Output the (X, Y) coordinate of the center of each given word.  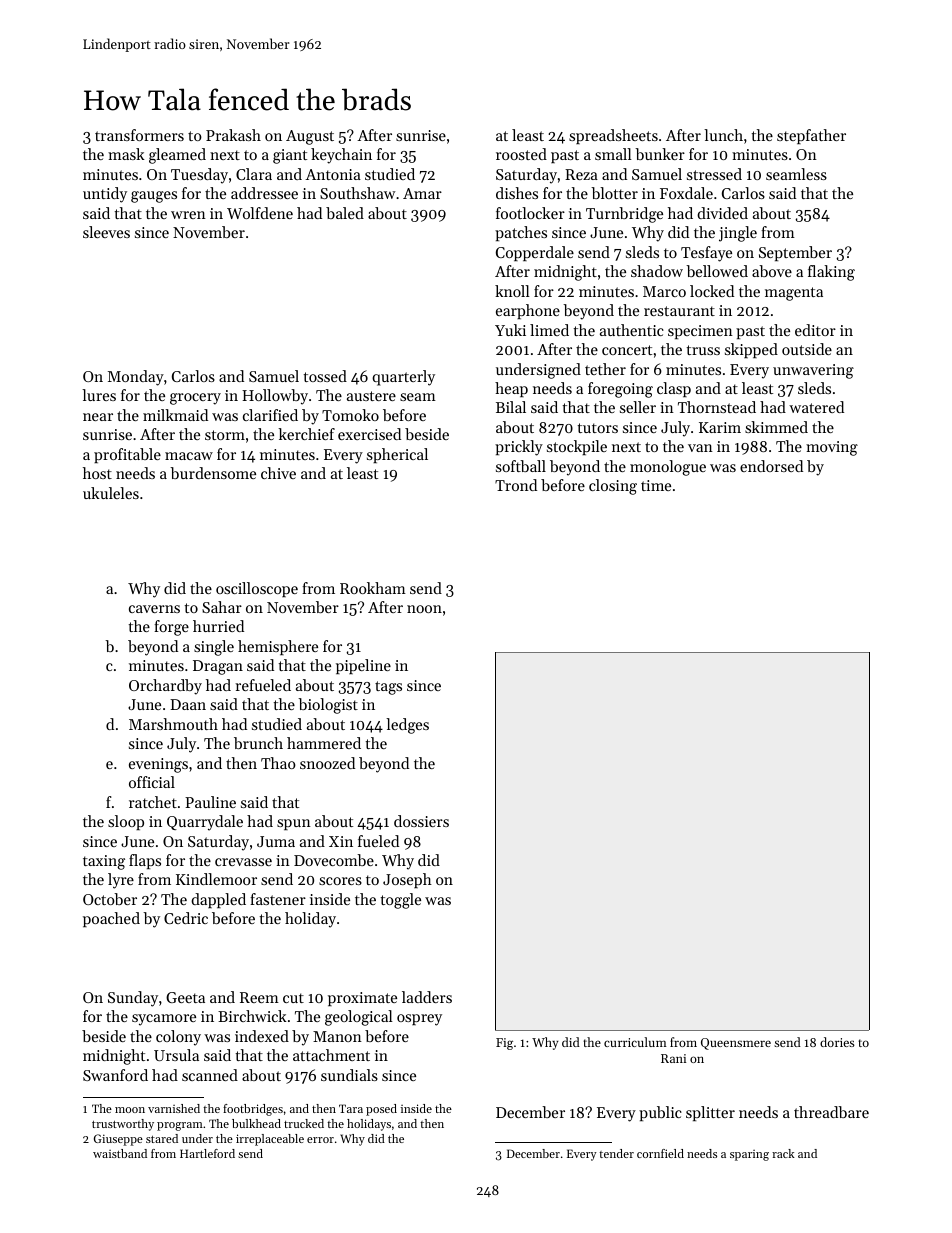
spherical (397, 455)
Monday (136, 378)
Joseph (407, 880)
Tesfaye (706, 254)
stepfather (811, 136)
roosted (521, 154)
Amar (422, 193)
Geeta (185, 997)
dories (837, 1042)
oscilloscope (257, 589)
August (310, 137)
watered (816, 407)
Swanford (115, 1075)
